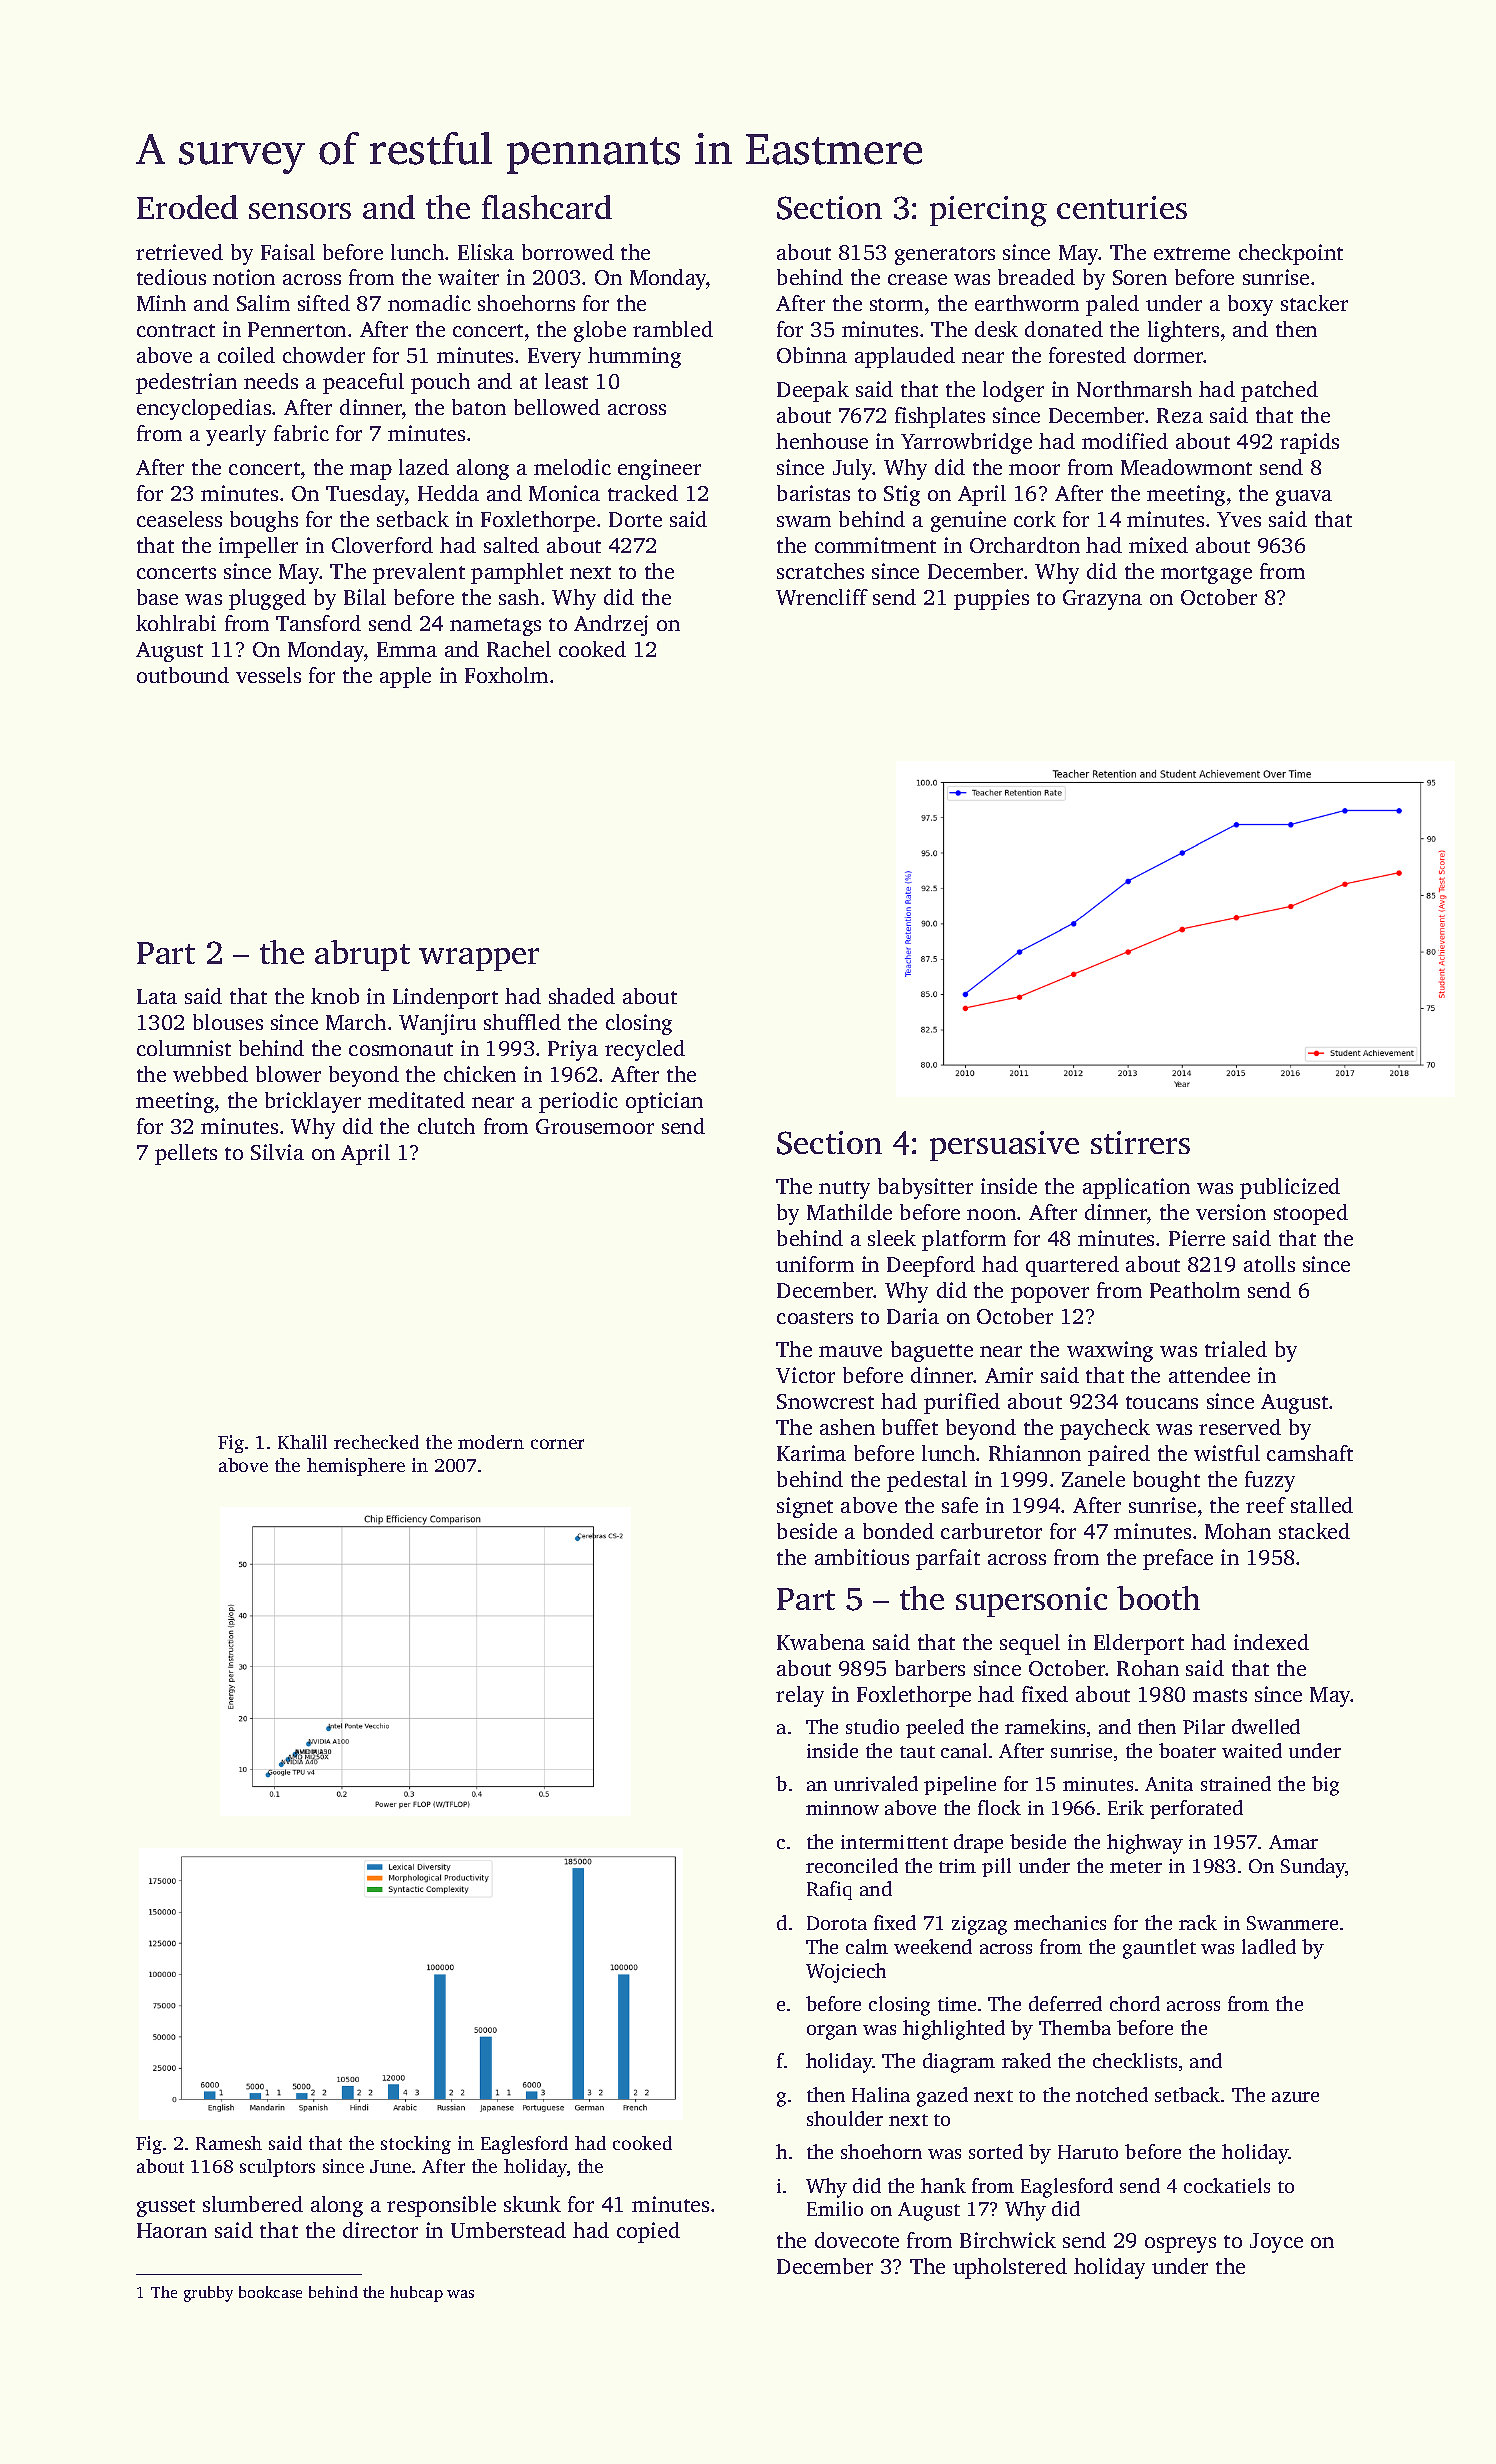  I want to click on centuries, so click(1122, 207).
